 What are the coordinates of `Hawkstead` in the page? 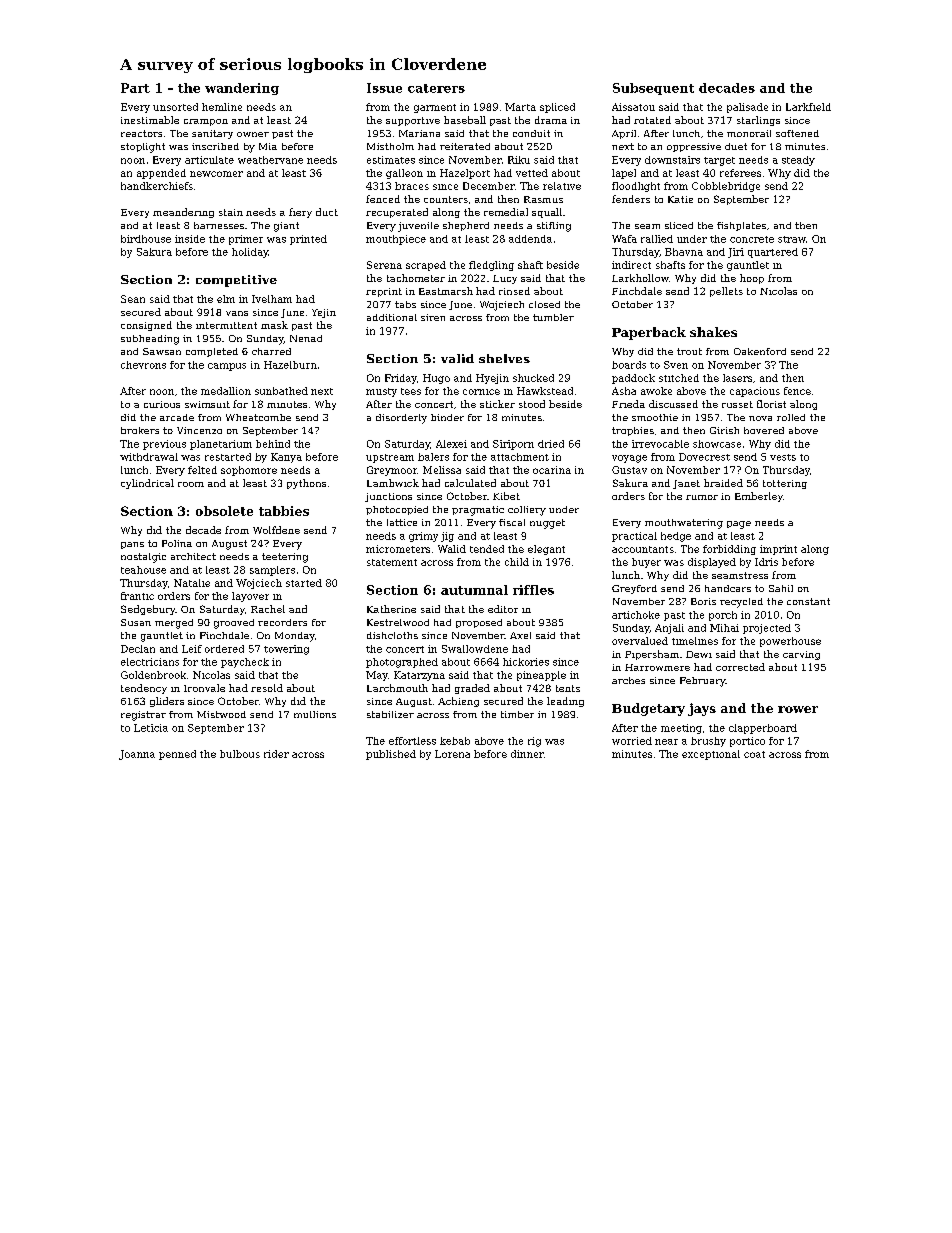 It's located at (545, 391).
